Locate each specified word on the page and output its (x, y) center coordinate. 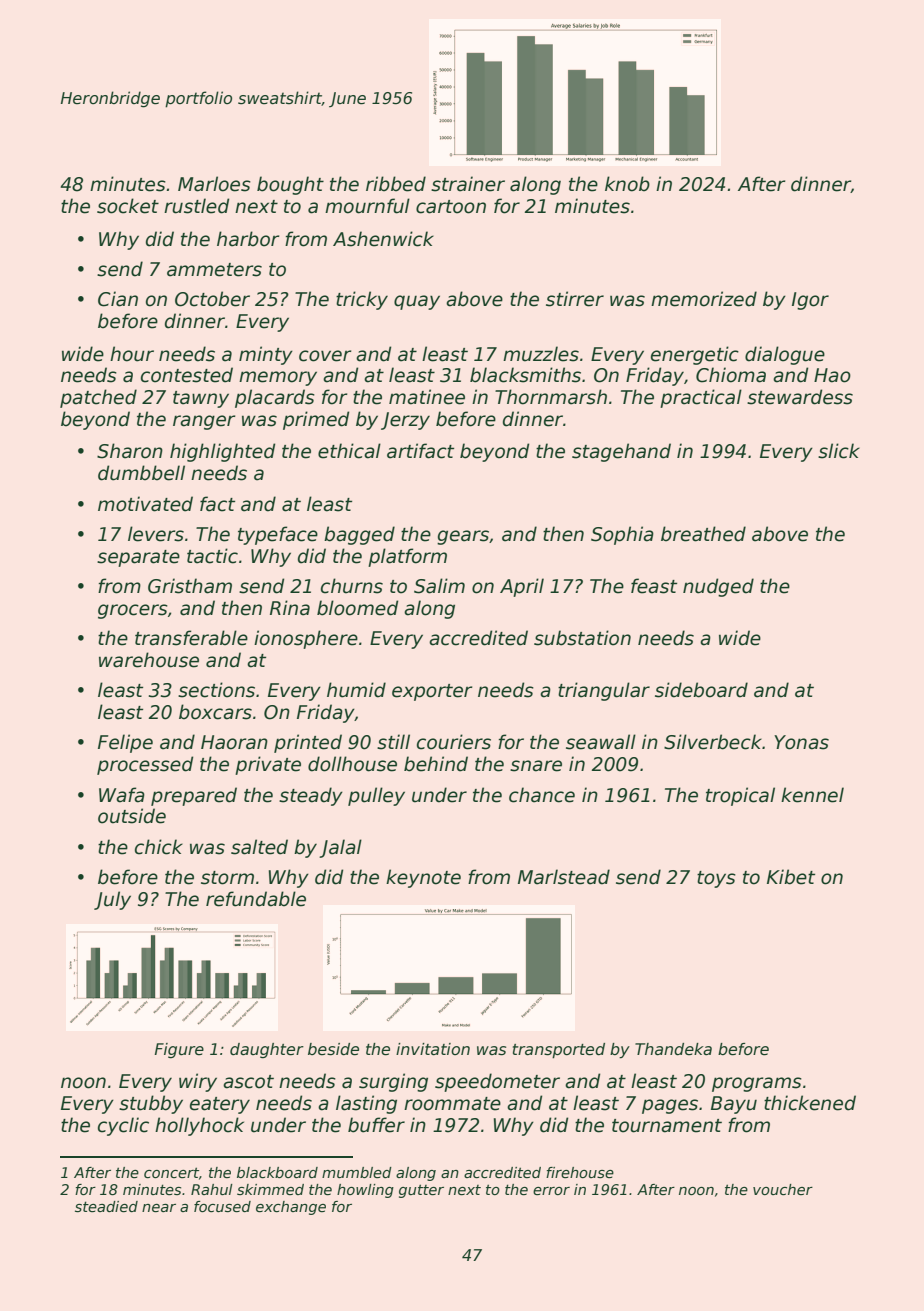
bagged (359, 535)
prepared (194, 796)
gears (463, 537)
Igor (810, 301)
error (551, 1191)
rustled (196, 206)
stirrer (575, 299)
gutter (421, 1191)
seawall (601, 742)
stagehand (621, 452)
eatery (220, 1105)
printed (308, 743)
